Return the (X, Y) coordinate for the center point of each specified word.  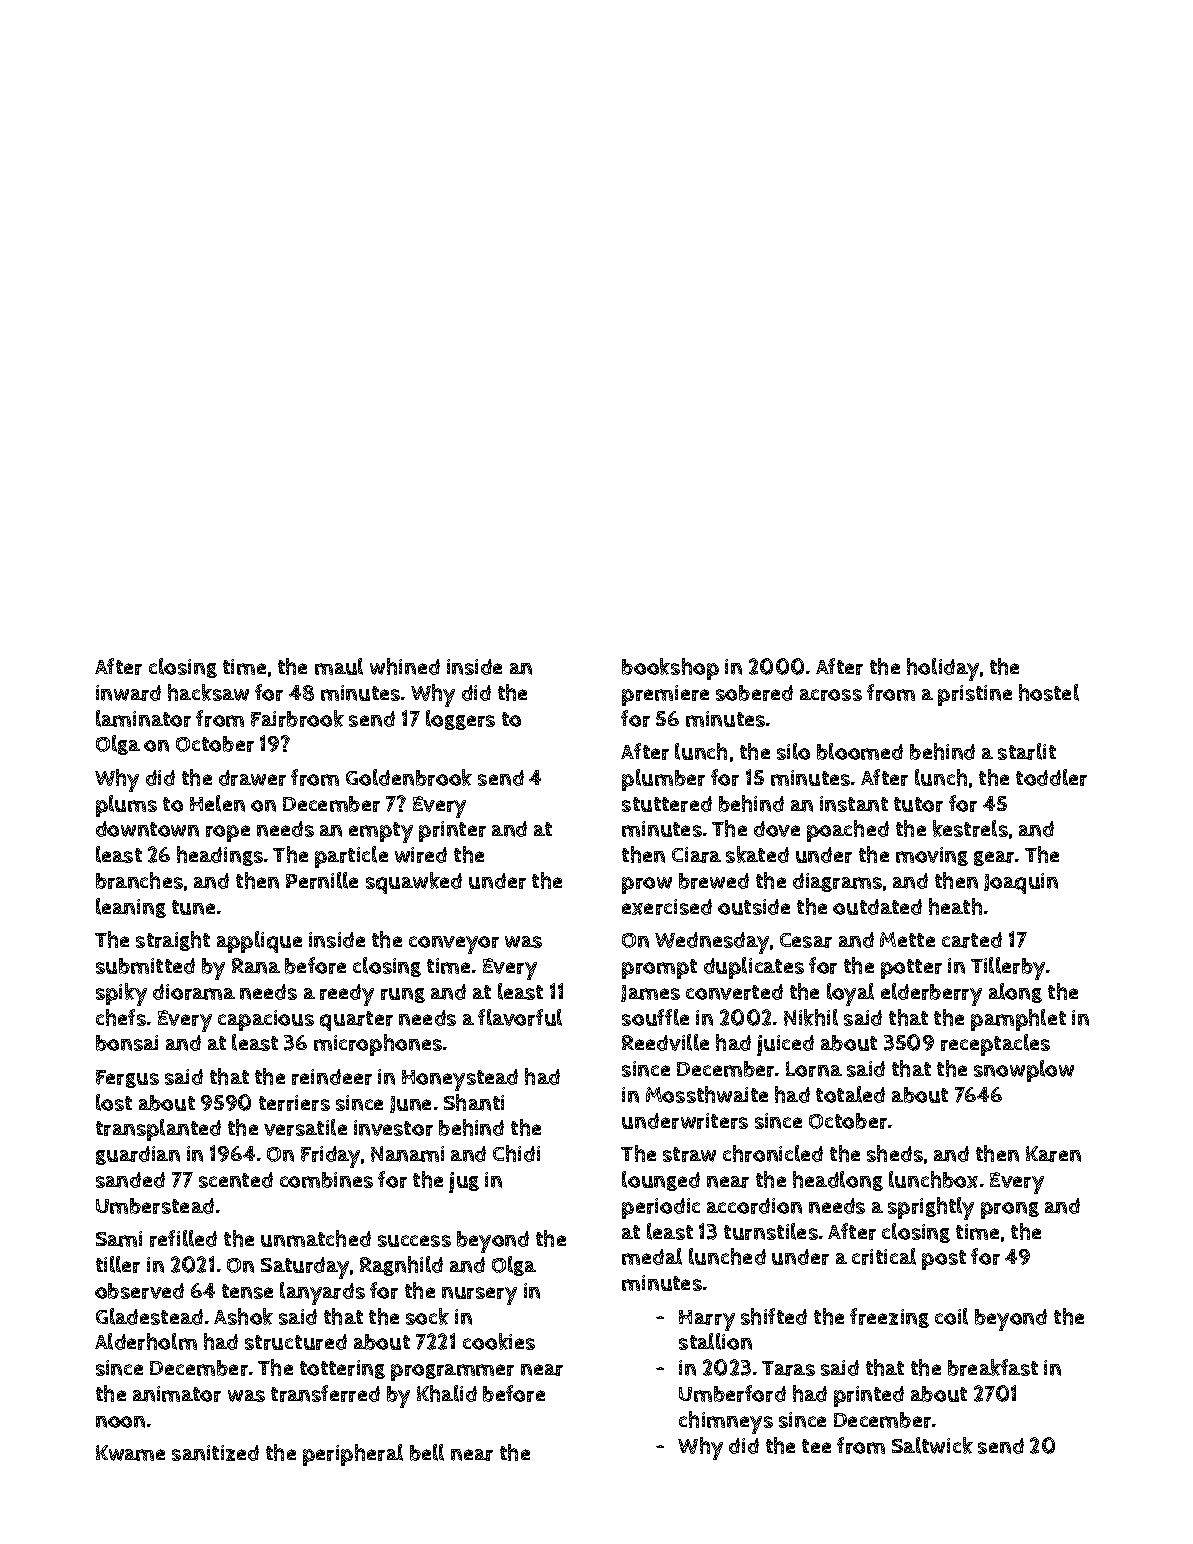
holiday (943, 669)
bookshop (670, 669)
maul (339, 666)
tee (816, 1446)
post (944, 1260)
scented (236, 1180)
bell (427, 1452)
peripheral (353, 1455)
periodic (661, 1208)
